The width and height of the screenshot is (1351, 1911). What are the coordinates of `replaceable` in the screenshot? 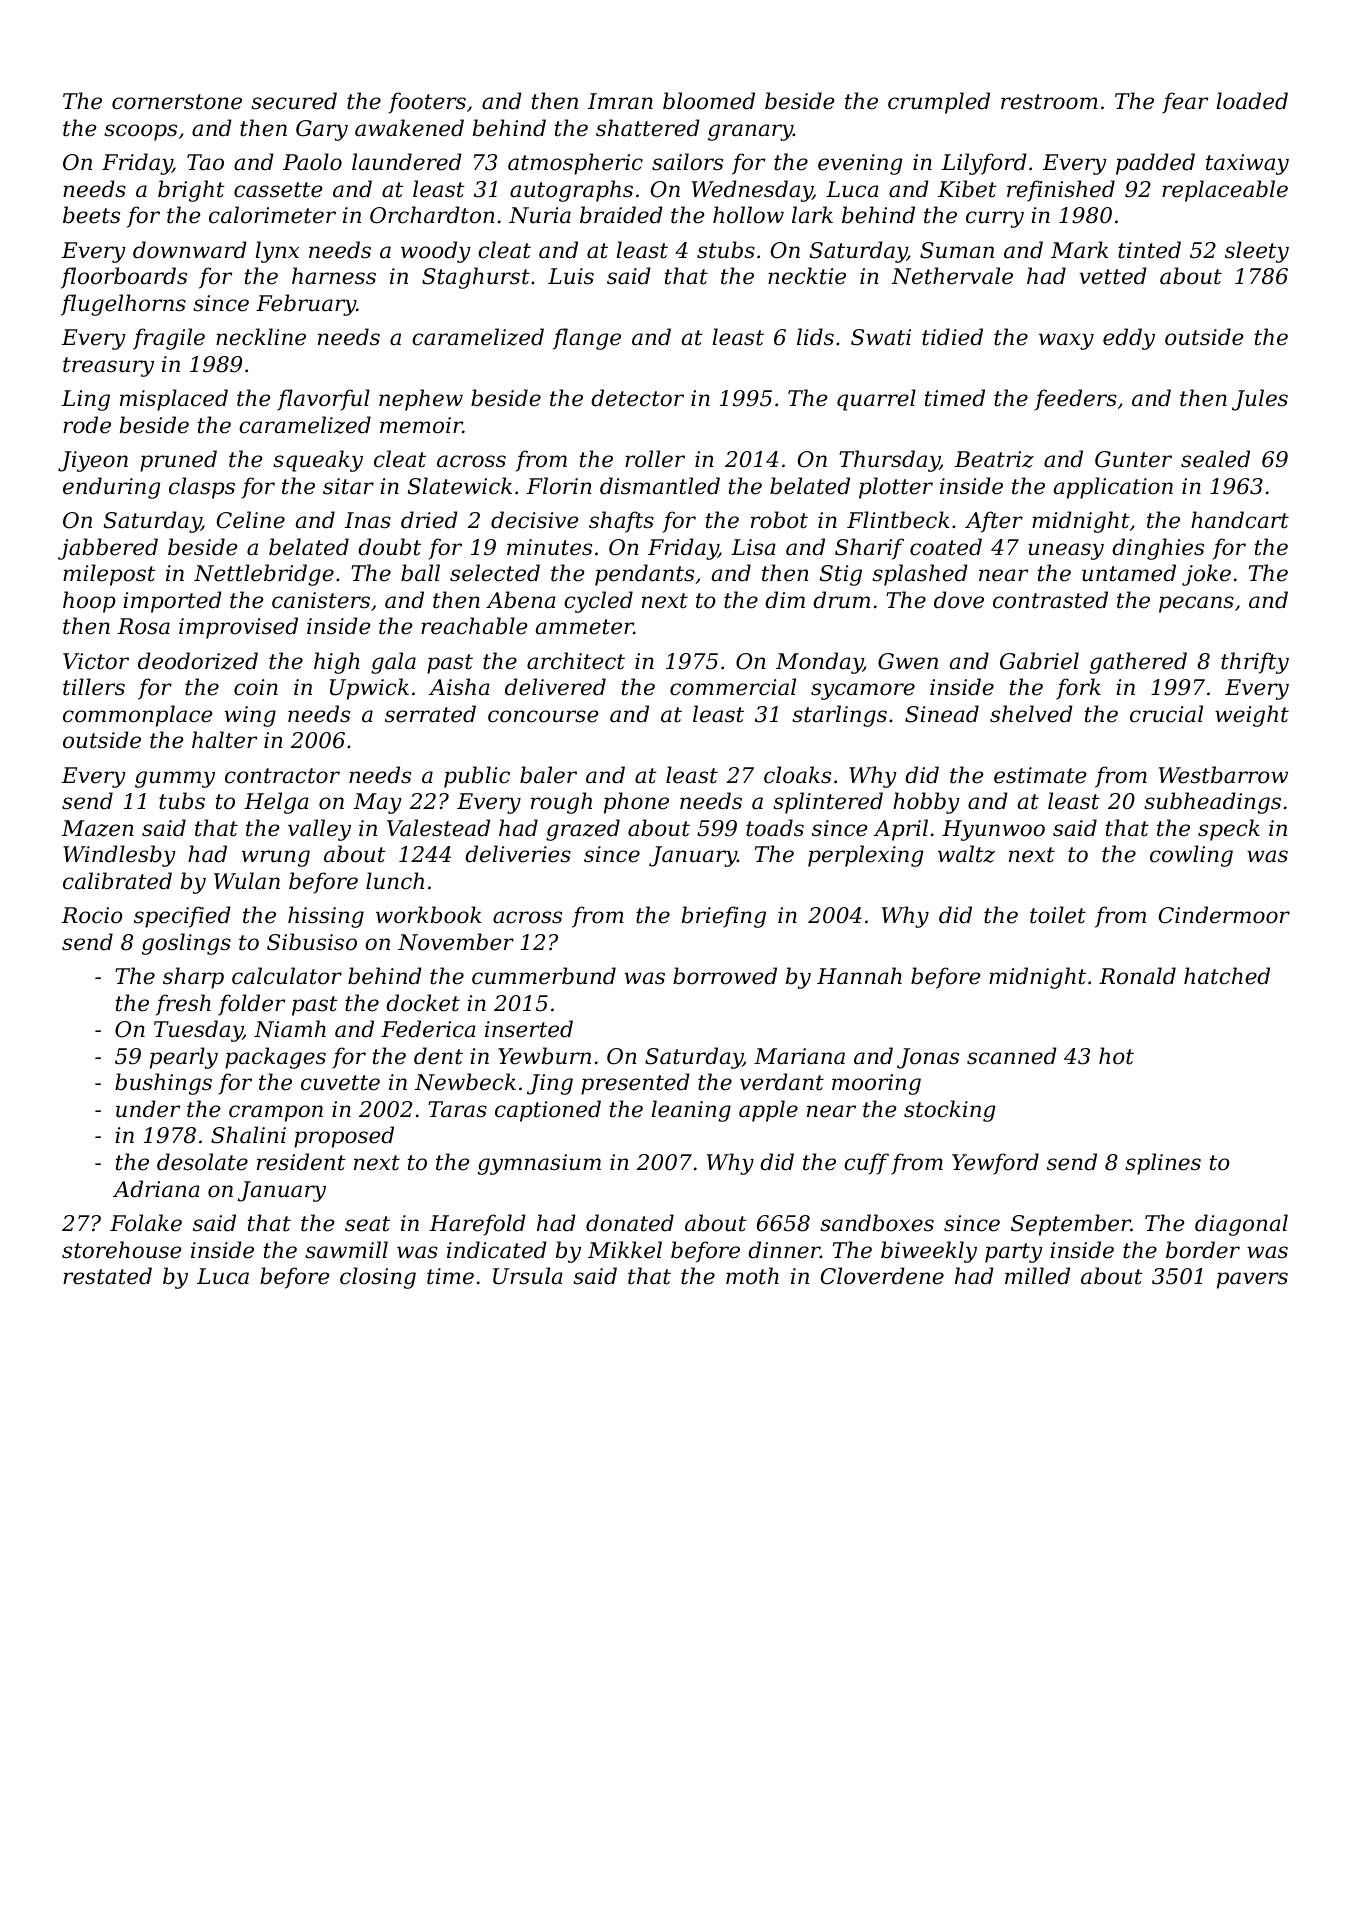 It's located at (1225, 191).
